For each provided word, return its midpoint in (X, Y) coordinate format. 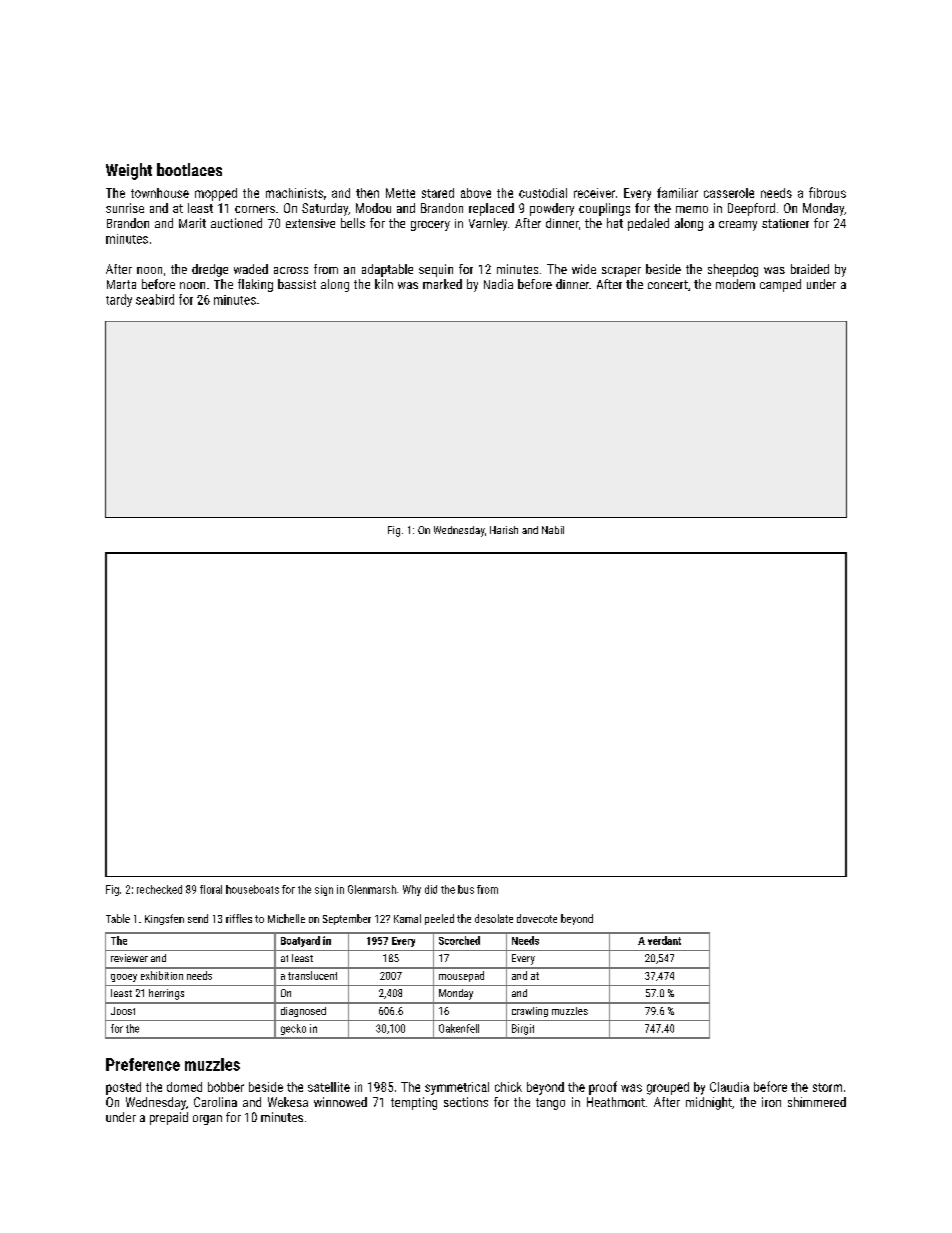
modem (735, 284)
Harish (504, 530)
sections (466, 1102)
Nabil (553, 530)
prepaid (169, 1118)
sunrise (125, 208)
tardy (119, 300)
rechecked (159, 889)
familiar (677, 192)
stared (438, 193)
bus (466, 889)
